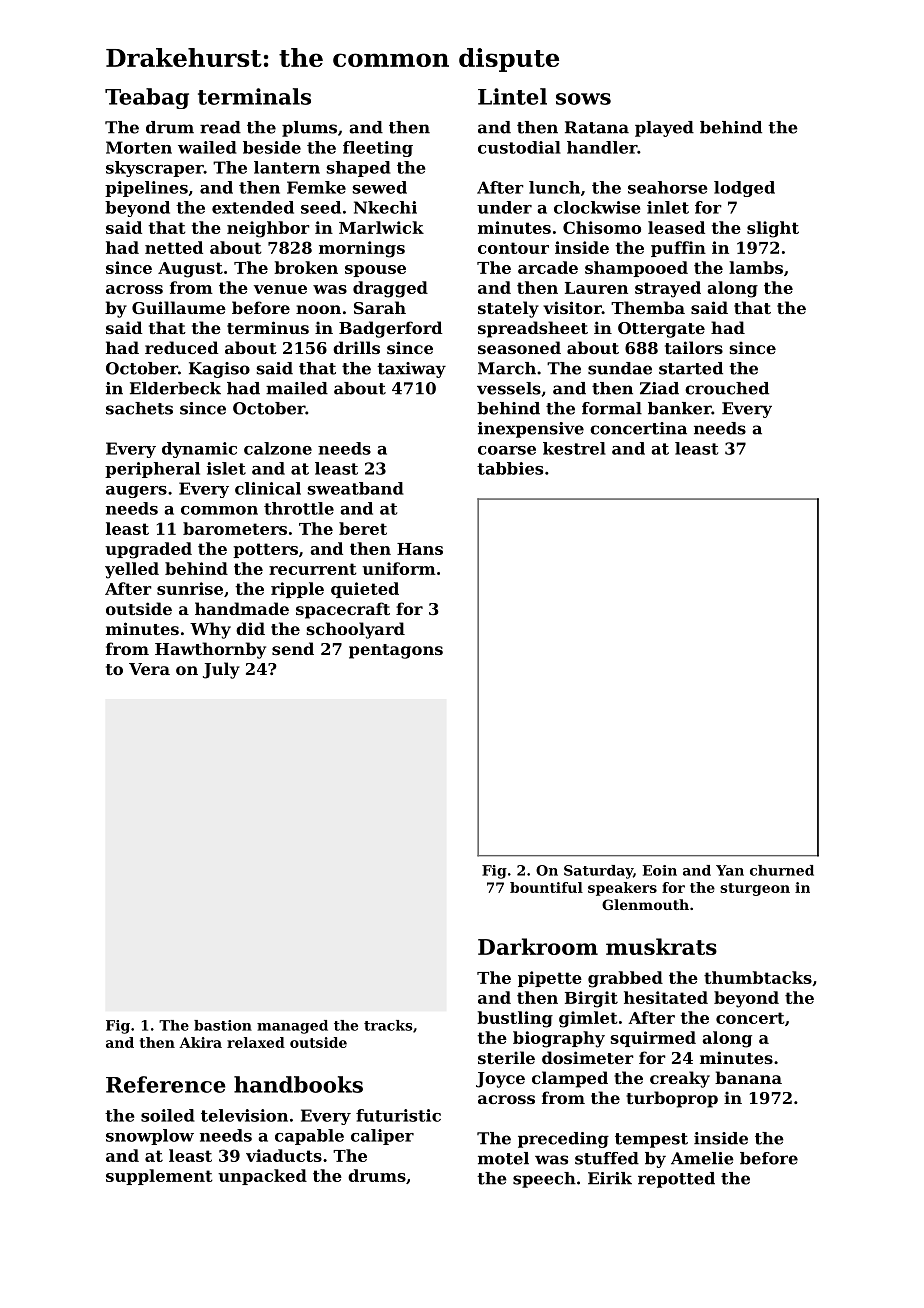 The height and width of the image is (1308, 924). What do you see at coordinates (207, 147) in the image?
I see `wailed` at bounding box center [207, 147].
